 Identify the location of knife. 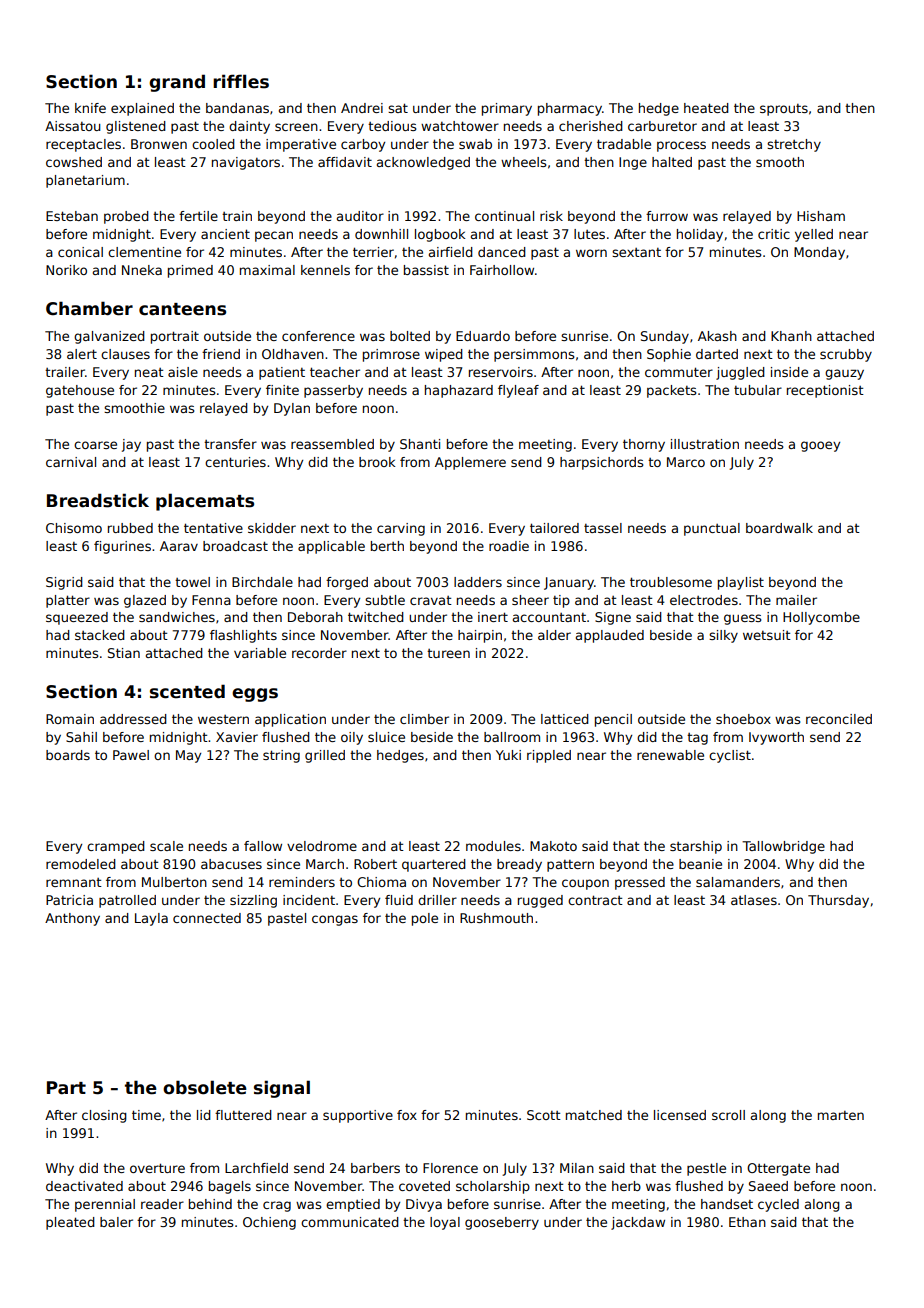
(90, 108).
